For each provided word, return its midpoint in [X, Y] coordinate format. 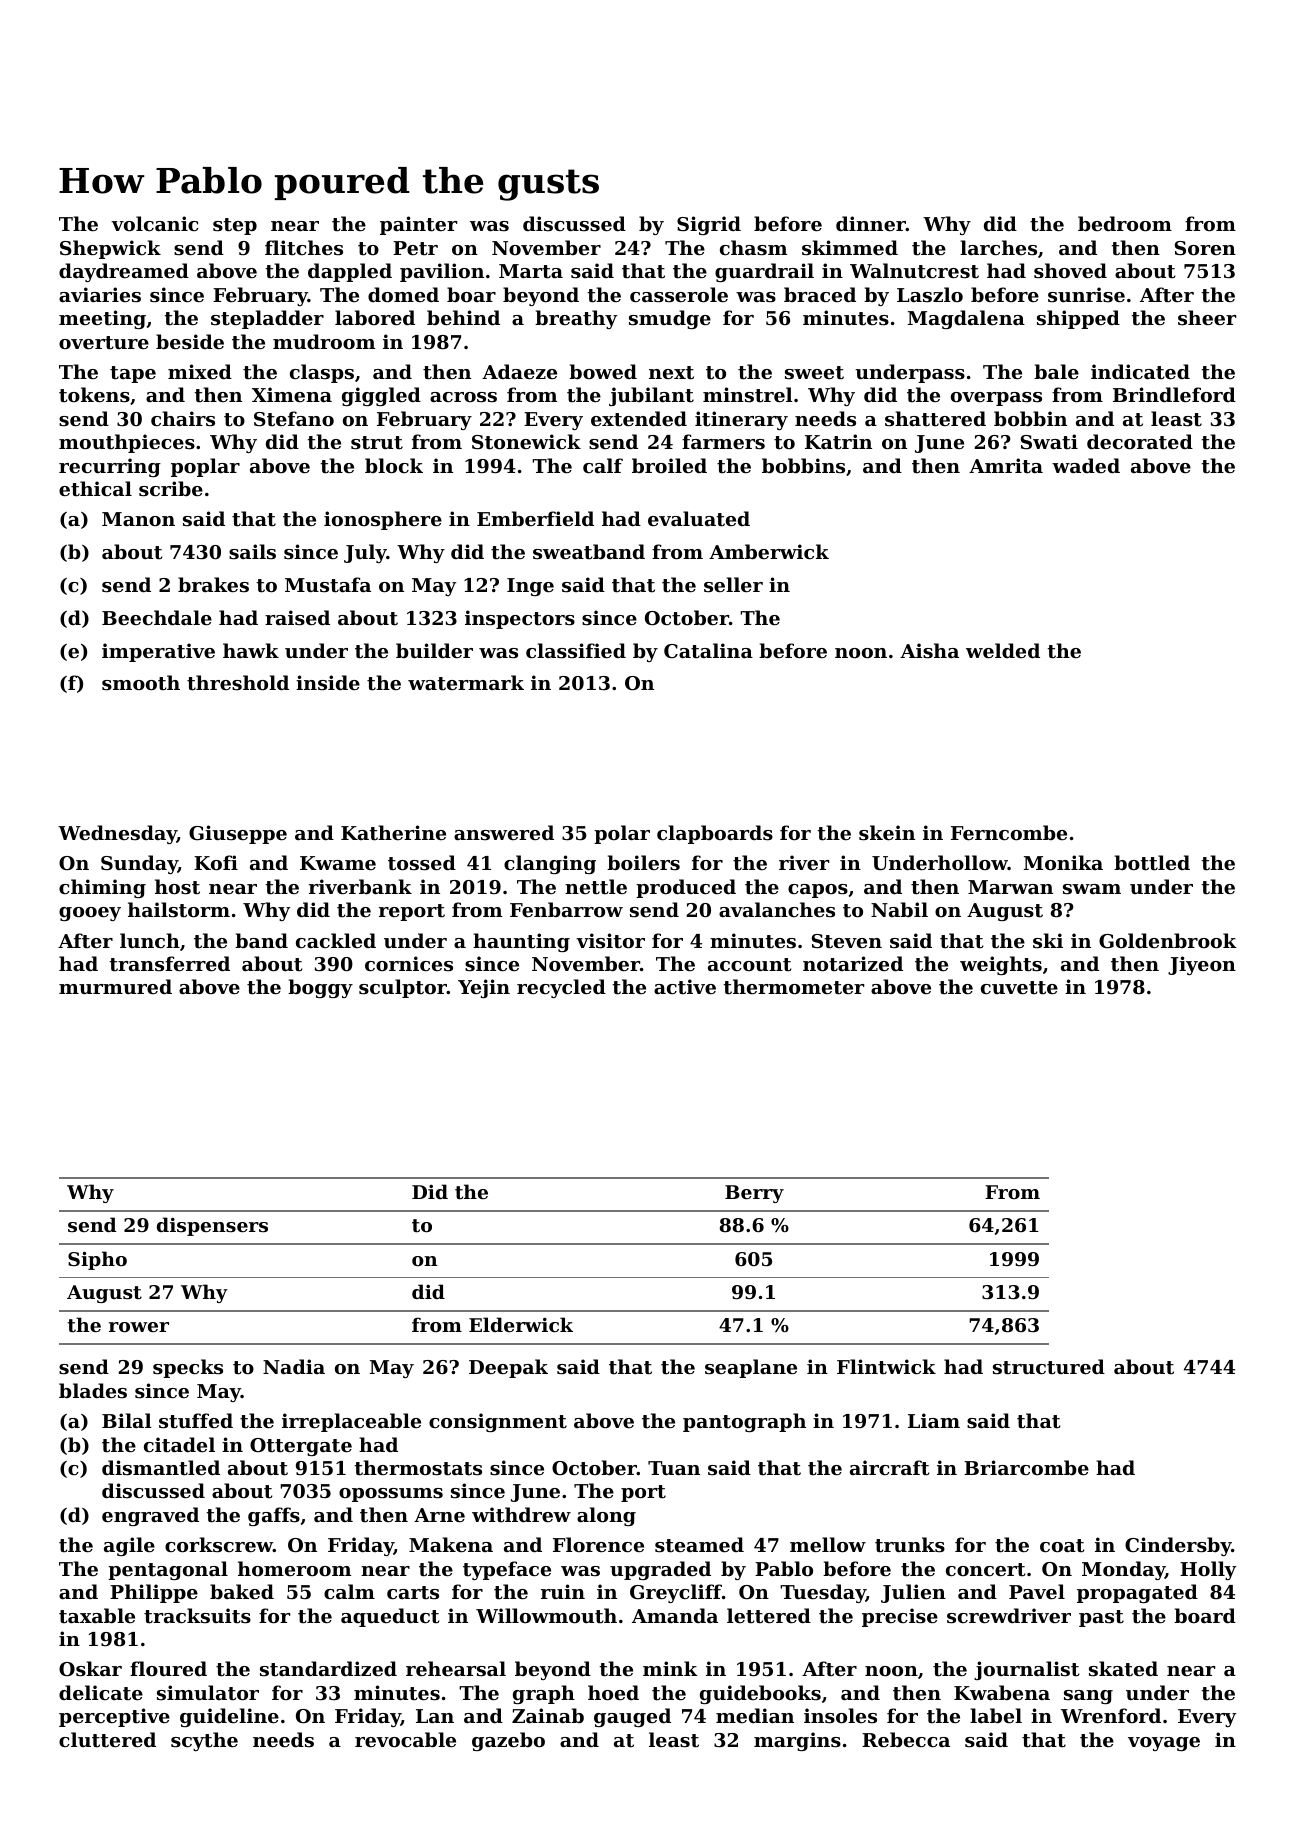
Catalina [708, 651]
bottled [1152, 863]
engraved [150, 1516]
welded [1003, 650]
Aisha [929, 650]
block [394, 465]
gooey [90, 914]
